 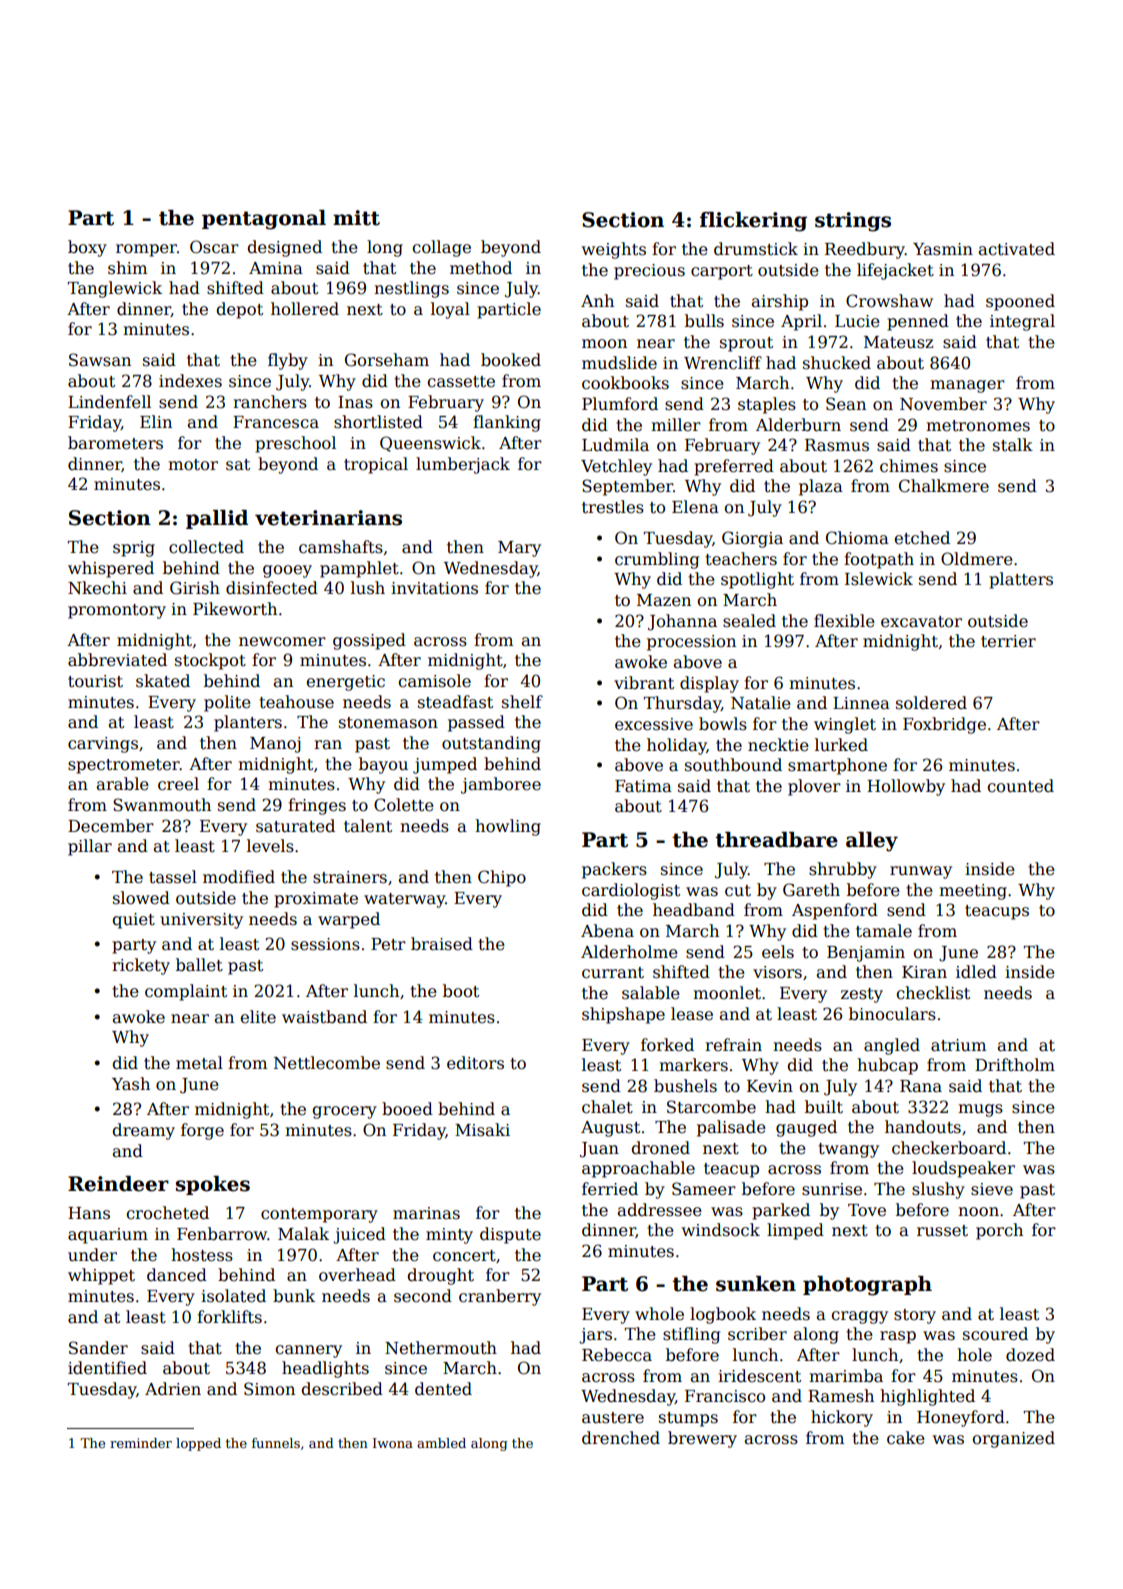 What do you see at coordinates (613, 1418) in the screenshot?
I see `austere` at bounding box center [613, 1418].
